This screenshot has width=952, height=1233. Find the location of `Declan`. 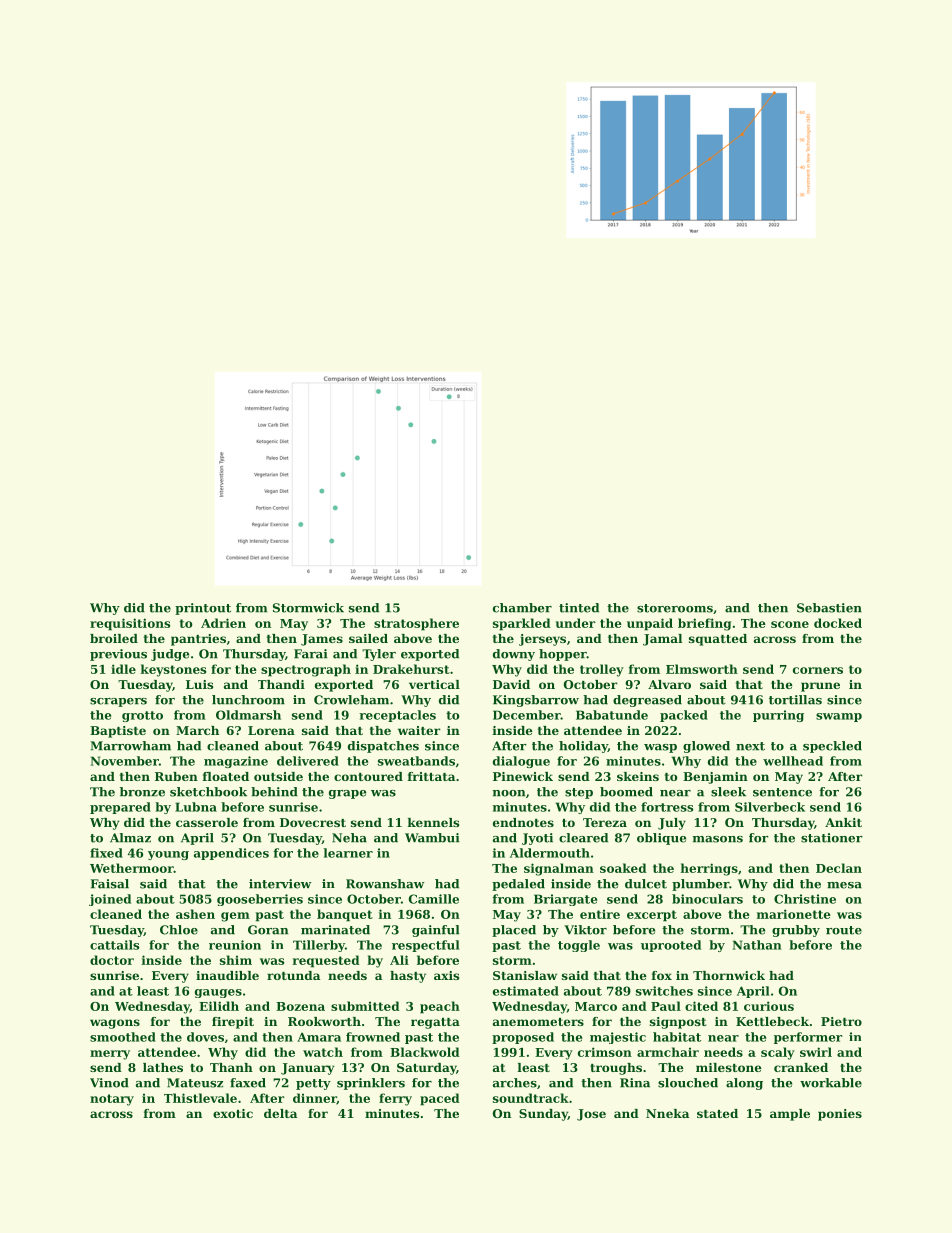

Declan is located at coordinates (839, 868).
